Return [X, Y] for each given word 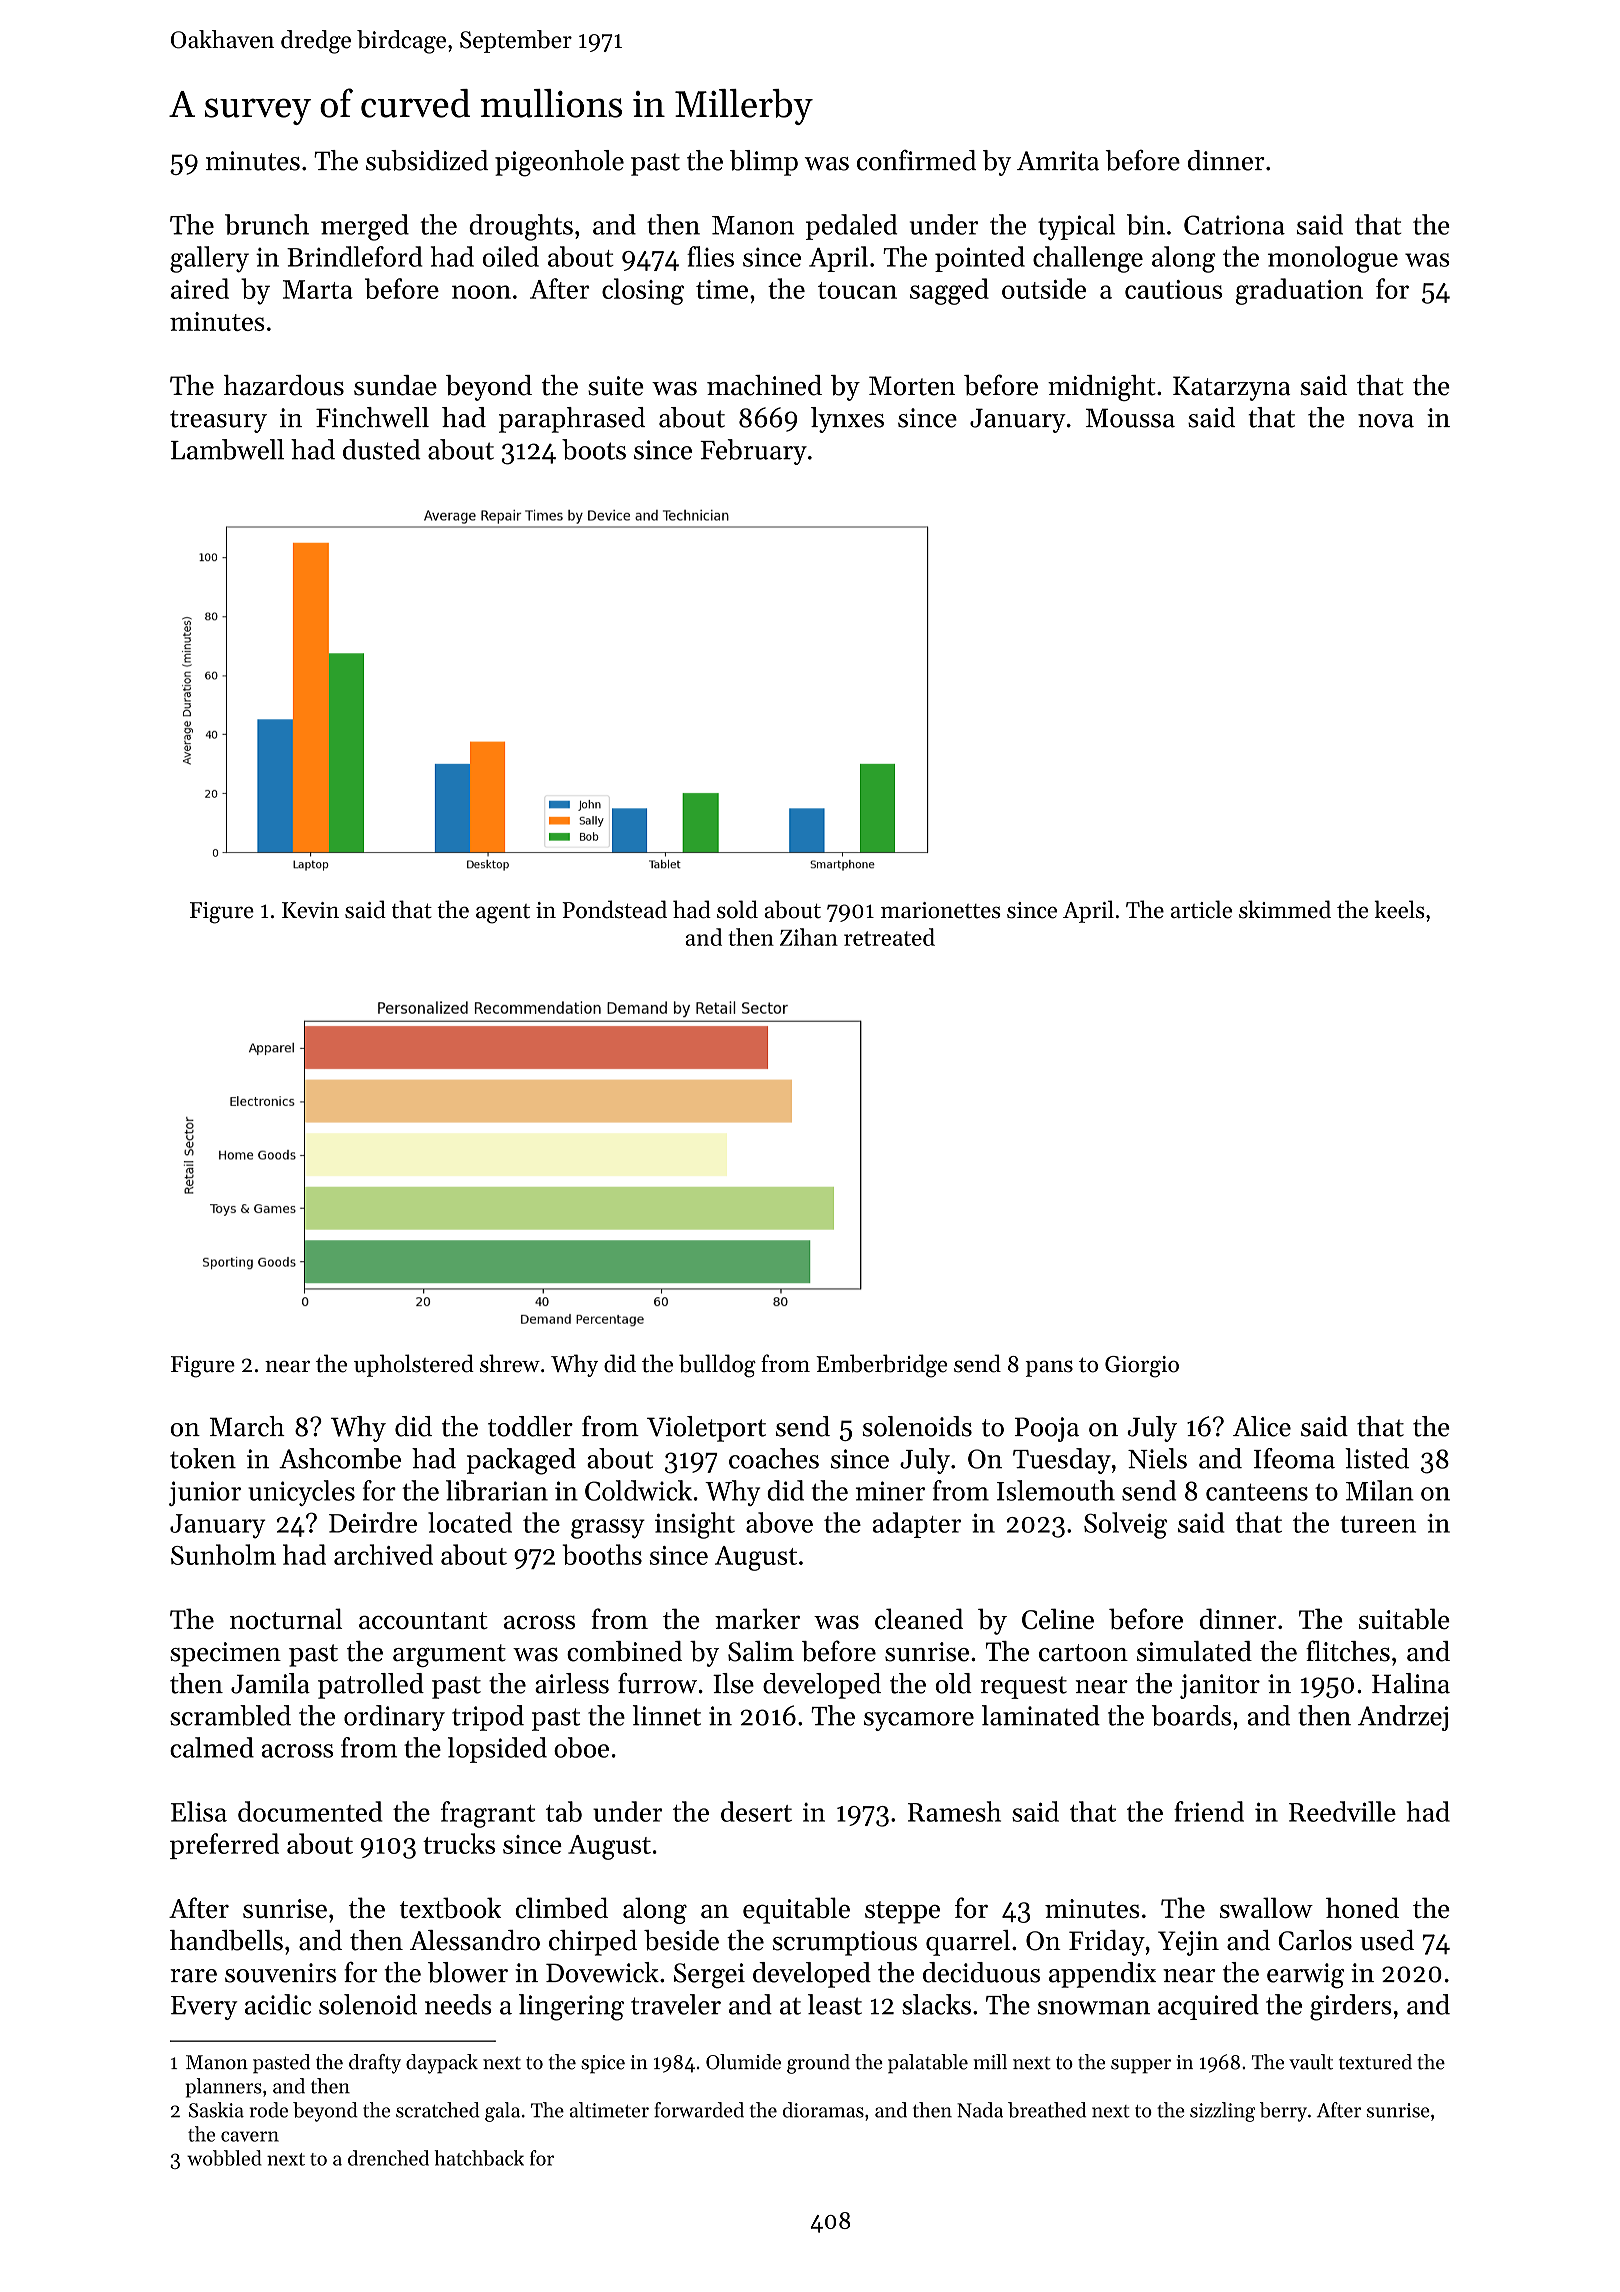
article [1201, 909]
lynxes [847, 420]
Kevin [310, 910]
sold [737, 909]
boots [594, 449]
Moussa [1130, 418]
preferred [224, 1846]
